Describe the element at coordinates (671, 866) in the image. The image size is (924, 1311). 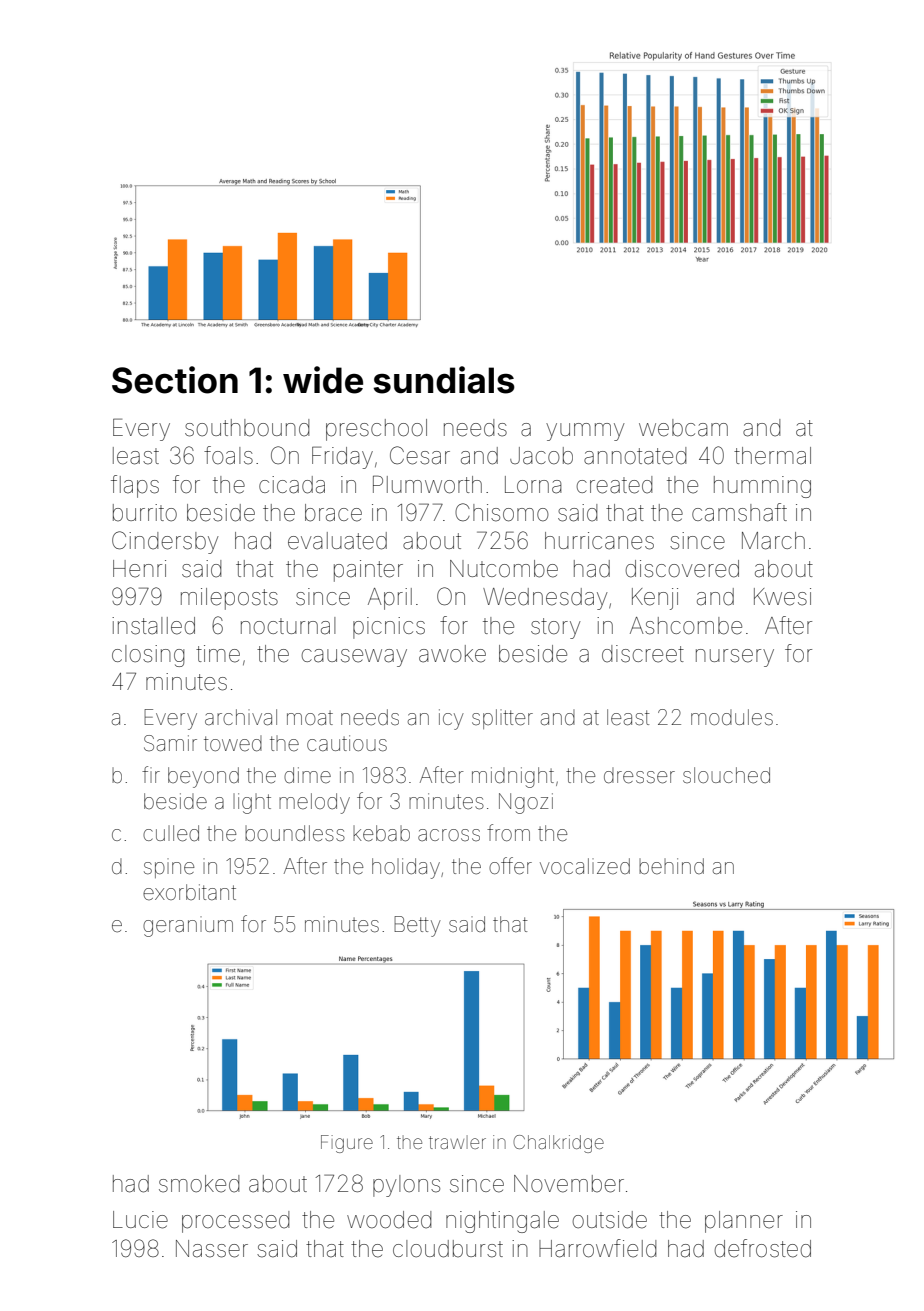
I see `behind` at that location.
